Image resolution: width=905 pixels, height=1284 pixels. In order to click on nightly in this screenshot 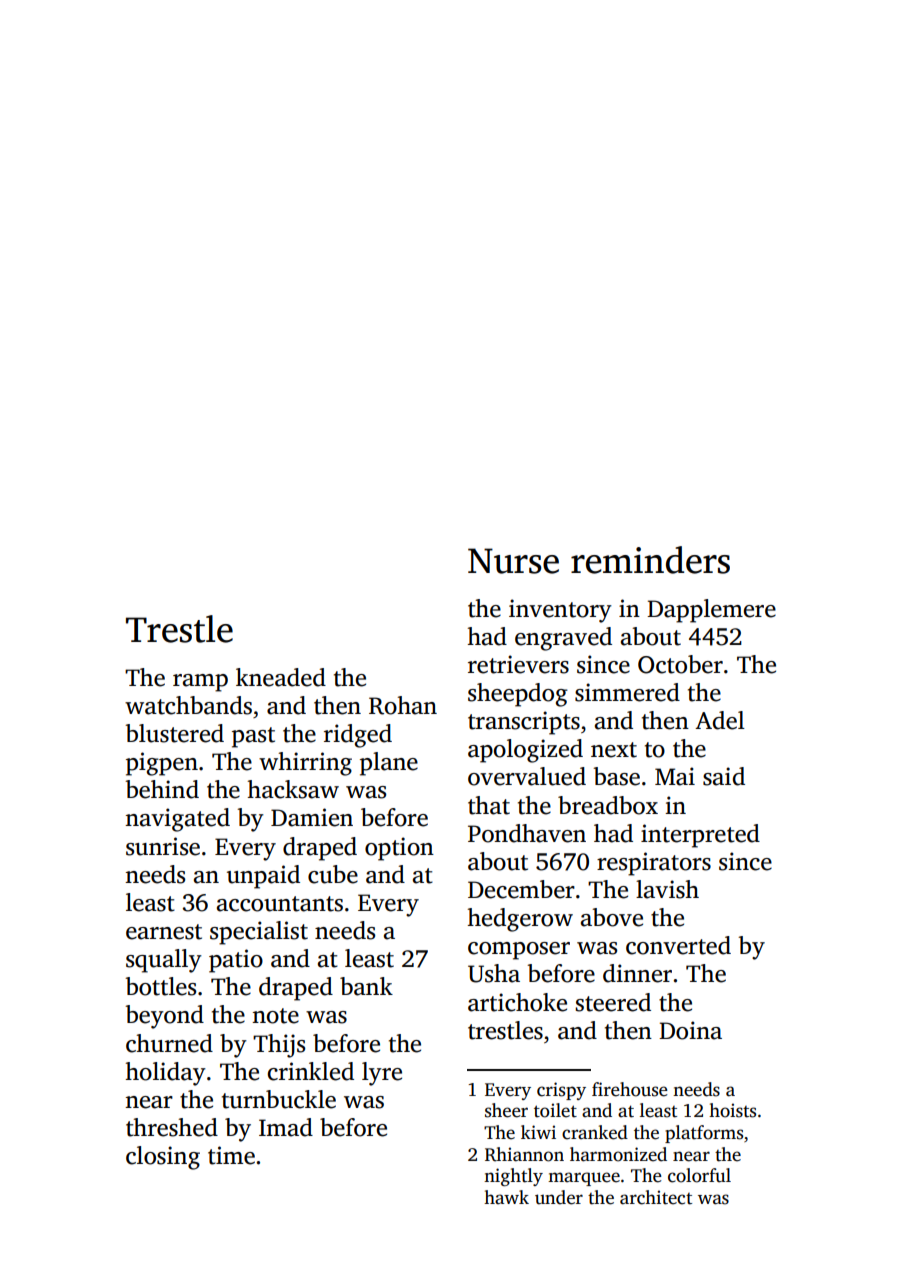, I will do `click(513, 1177)`.
